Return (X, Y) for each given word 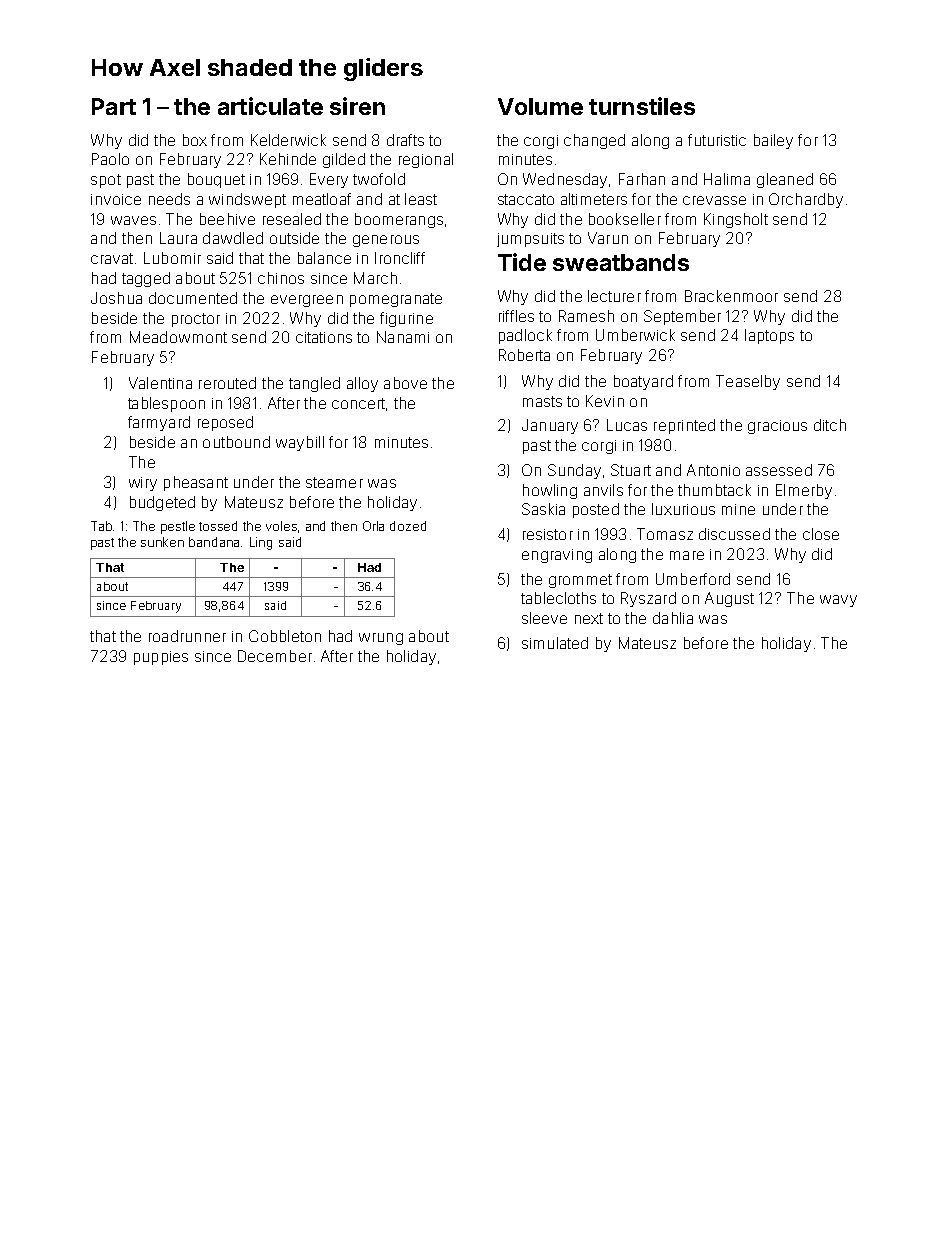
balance (324, 258)
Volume (540, 106)
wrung (381, 639)
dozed (408, 526)
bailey (773, 141)
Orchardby (806, 200)
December (275, 656)
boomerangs (399, 220)
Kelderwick (288, 140)
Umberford (693, 579)
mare (687, 555)
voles (281, 526)
